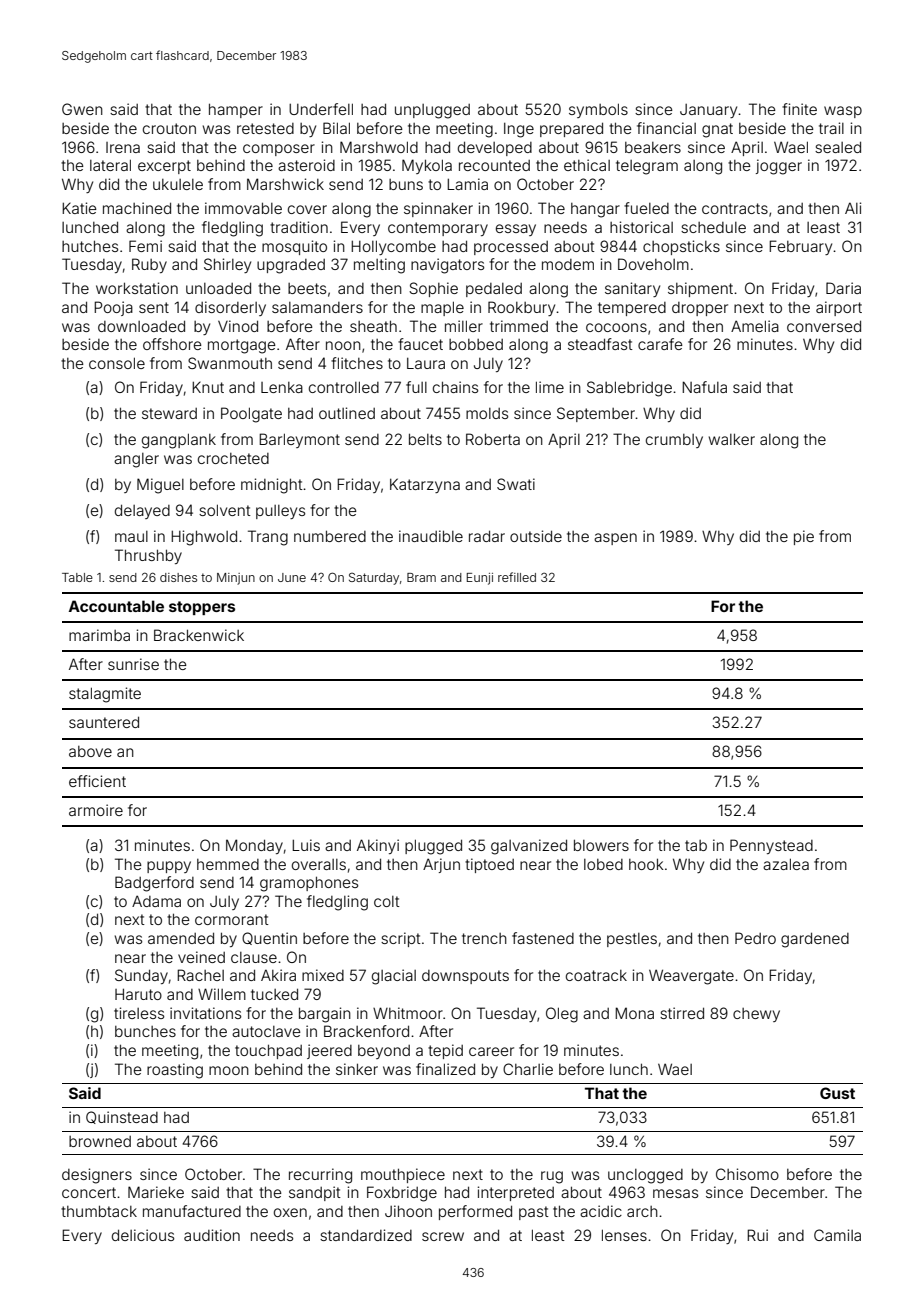 This screenshot has width=924, height=1308. Describe the element at coordinates (476, 344) in the screenshot. I see `bobbed` at that location.
